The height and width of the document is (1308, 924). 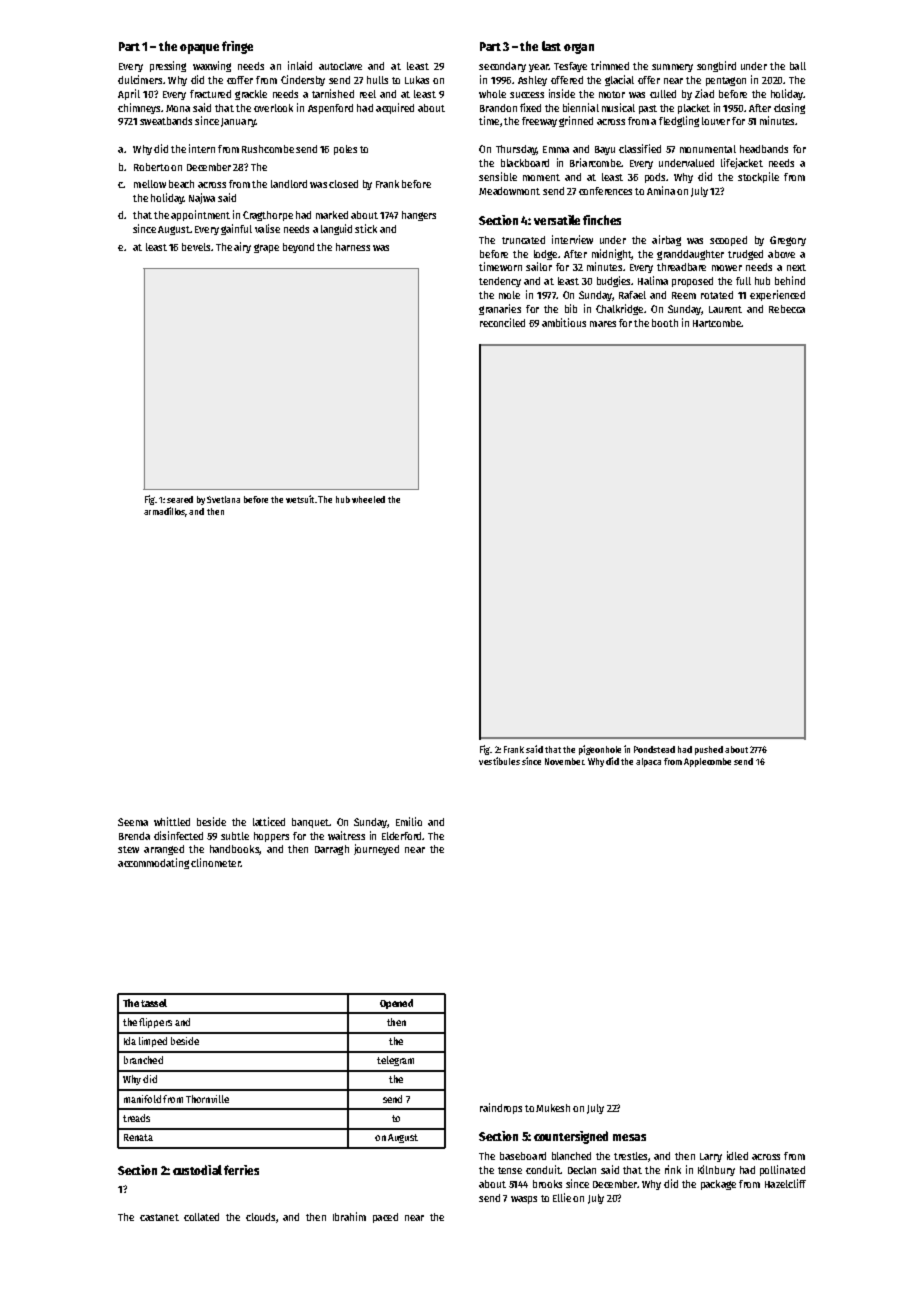 What do you see at coordinates (709, 750) in the document?
I see `pushed` at bounding box center [709, 750].
